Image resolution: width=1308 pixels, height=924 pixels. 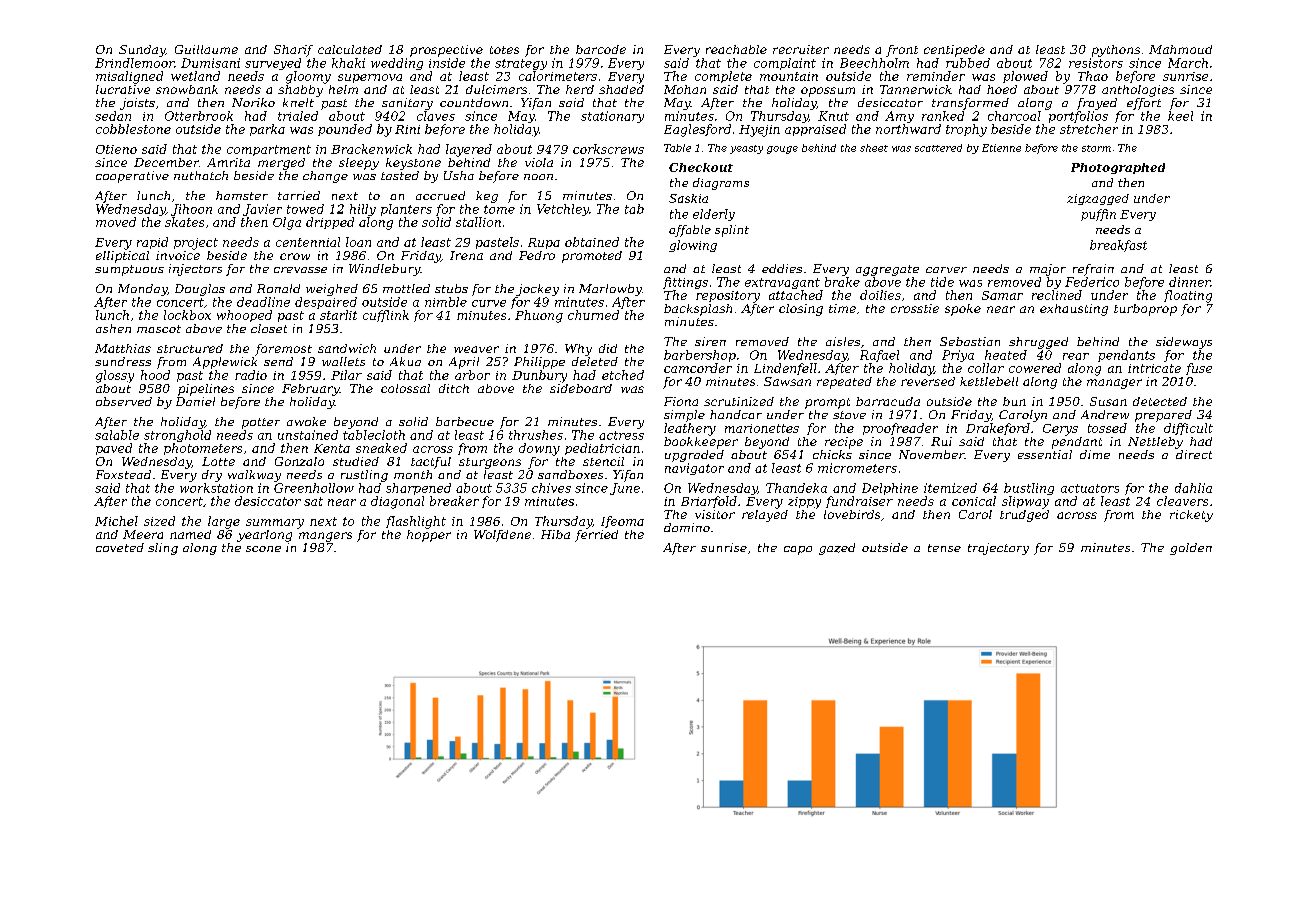 I want to click on cufflink, so click(x=386, y=316).
